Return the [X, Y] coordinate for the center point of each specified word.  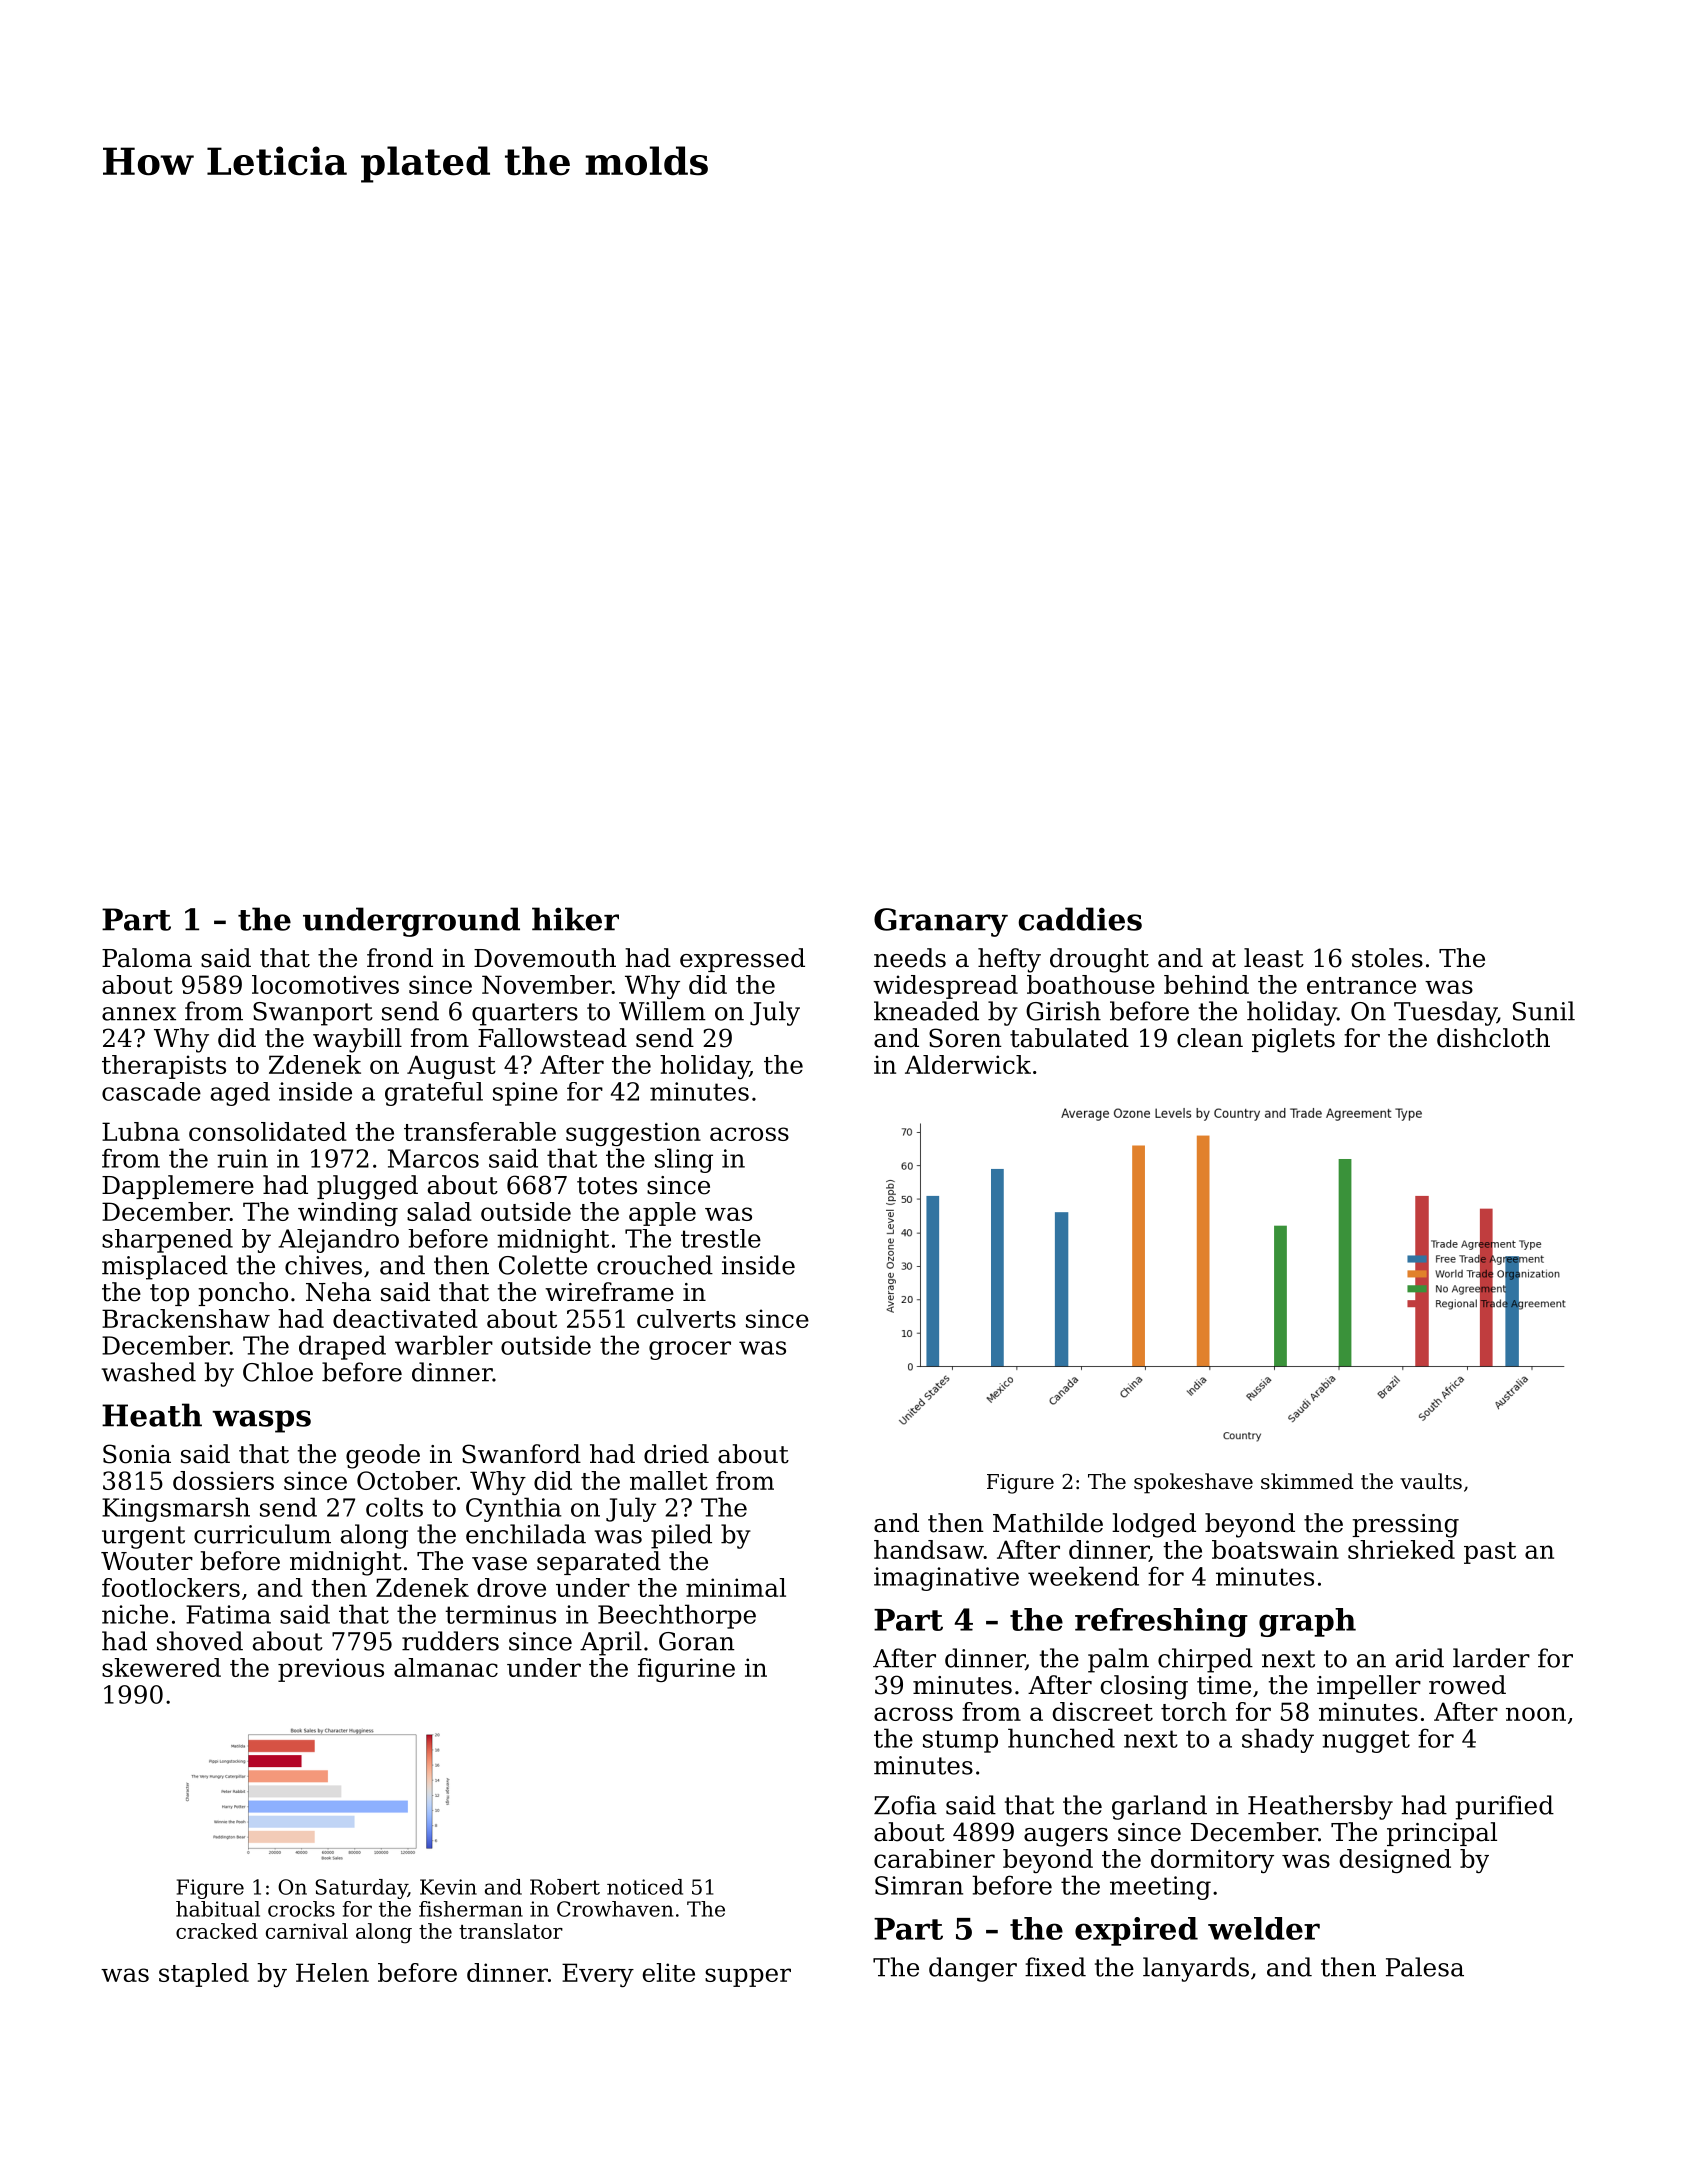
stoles [1387, 958]
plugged [367, 1187]
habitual [218, 1909]
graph [1307, 1622]
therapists [164, 1067]
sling [684, 1160]
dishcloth [1493, 1038]
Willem [662, 1011]
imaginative [946, 1579]
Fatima [228, 1614]
